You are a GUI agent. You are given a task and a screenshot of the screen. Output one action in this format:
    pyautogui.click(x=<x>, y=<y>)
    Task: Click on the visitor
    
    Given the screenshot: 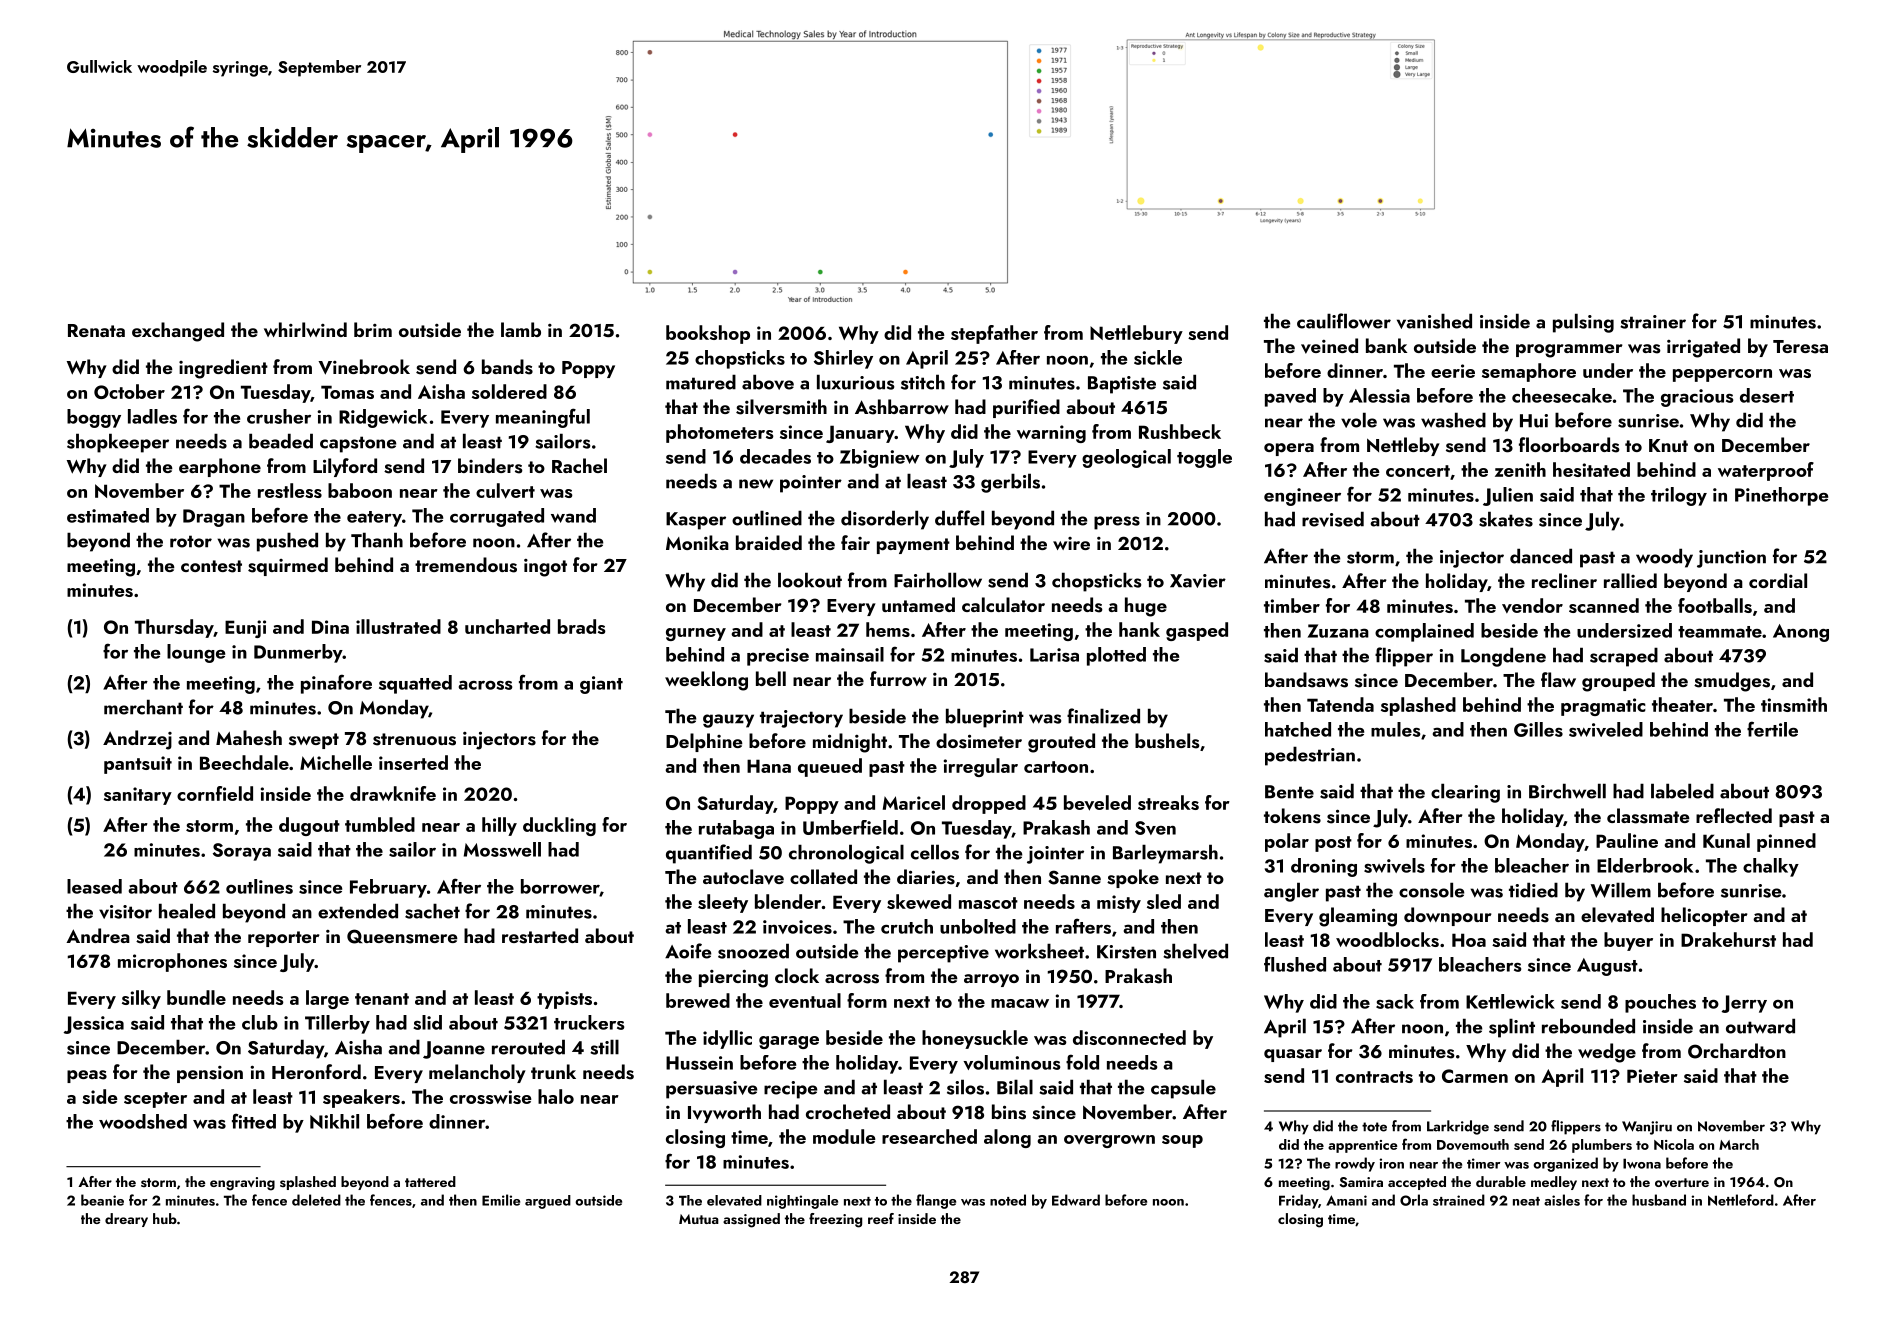 What is the action you would take?
    pyautogui.click(x=125, y=912)
